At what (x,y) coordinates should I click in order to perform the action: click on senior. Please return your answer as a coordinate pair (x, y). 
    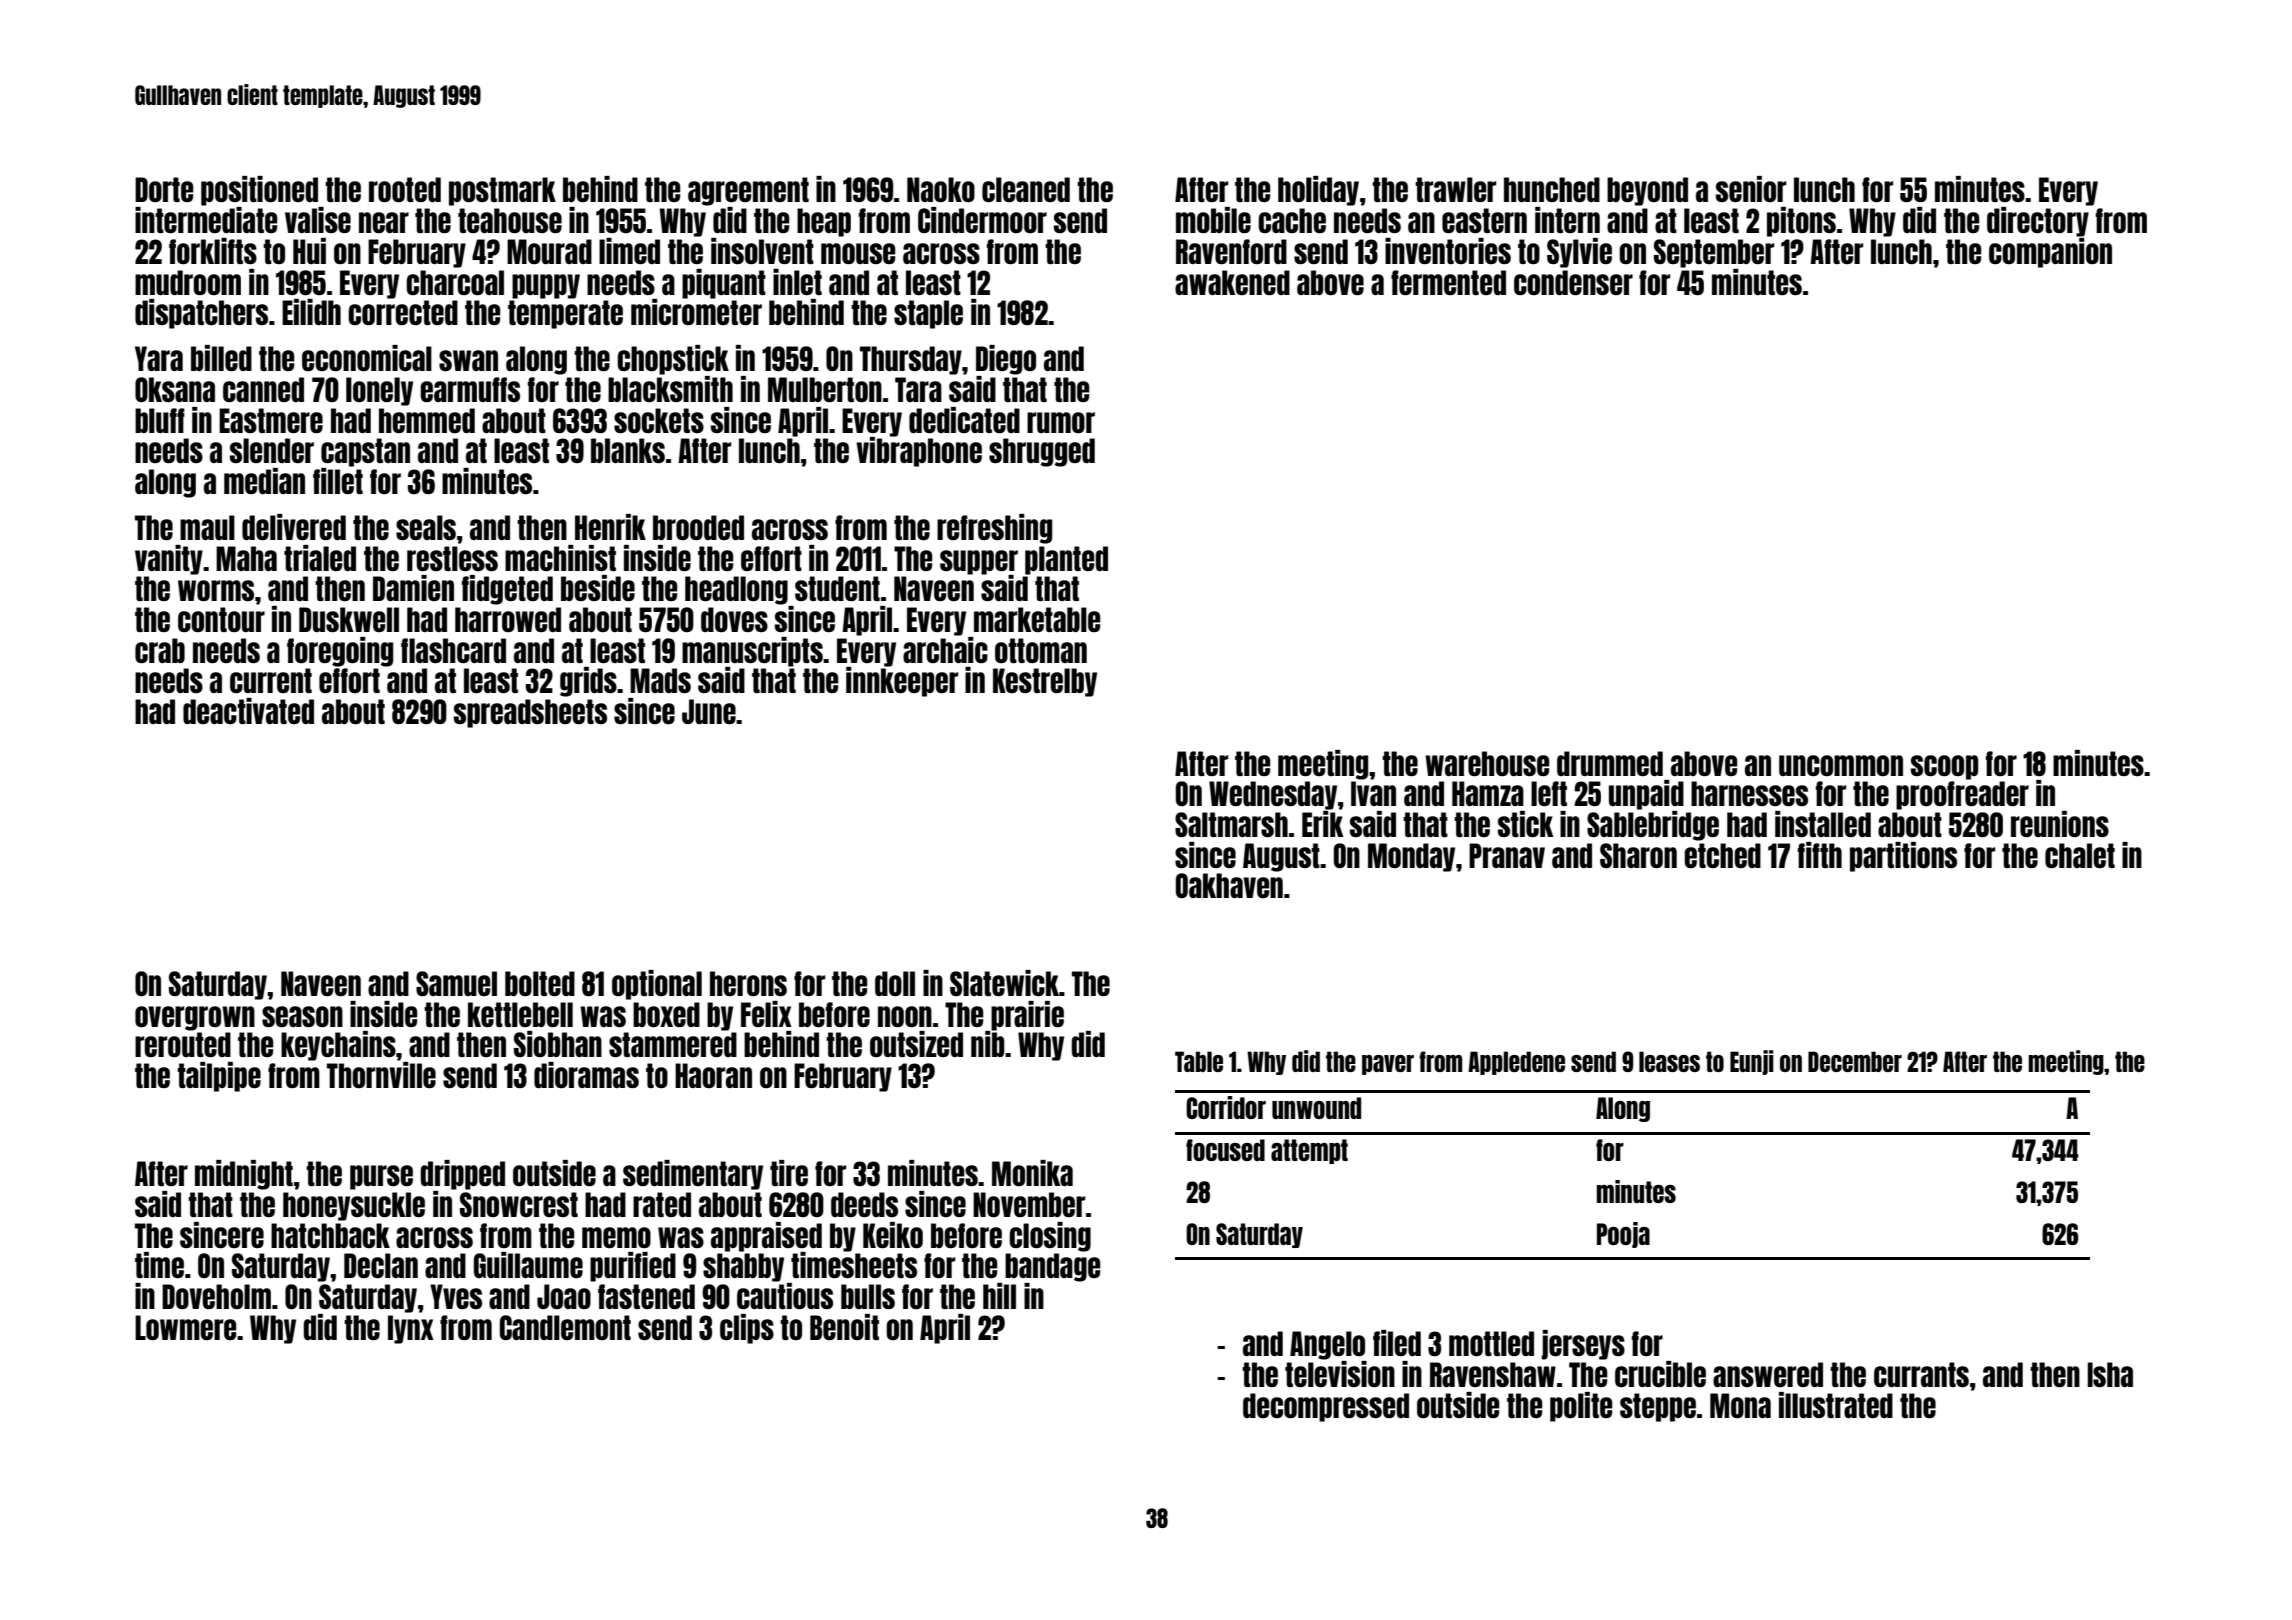
    Looking at the image, I should click on (1751, 189).
